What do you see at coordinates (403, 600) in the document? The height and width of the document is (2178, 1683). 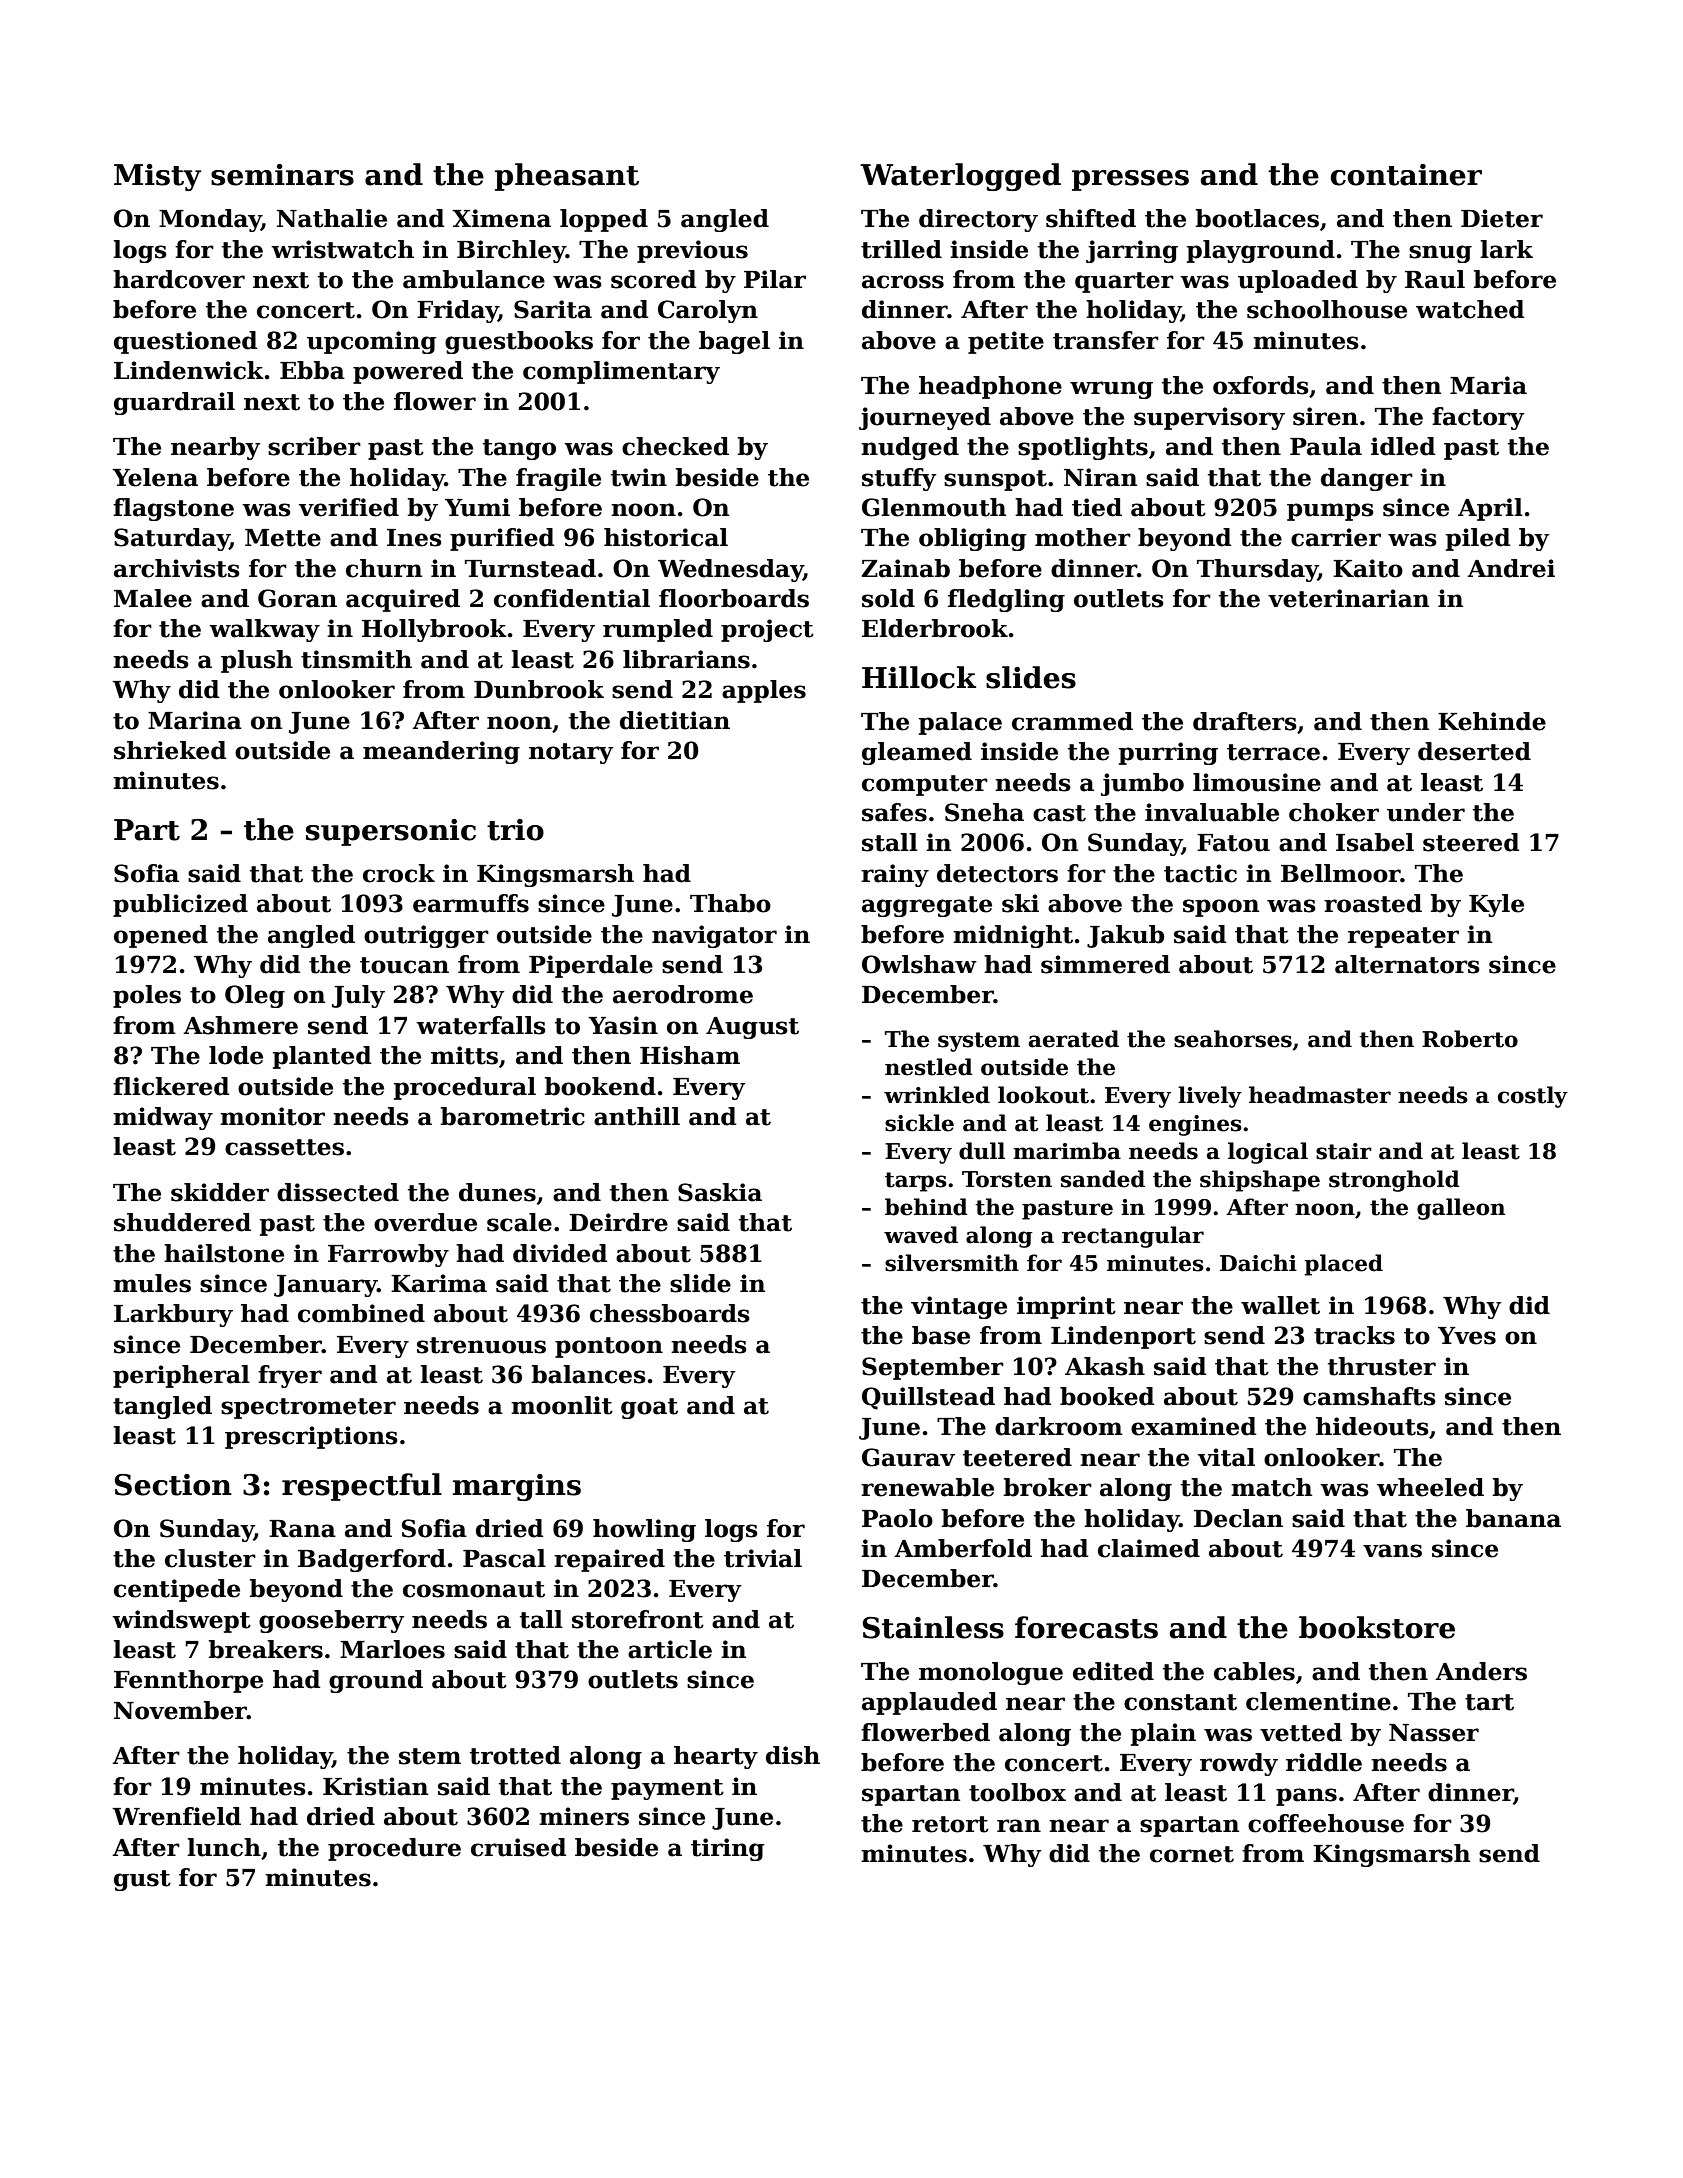 I see `acquired` at bounding box center [403, 600].
